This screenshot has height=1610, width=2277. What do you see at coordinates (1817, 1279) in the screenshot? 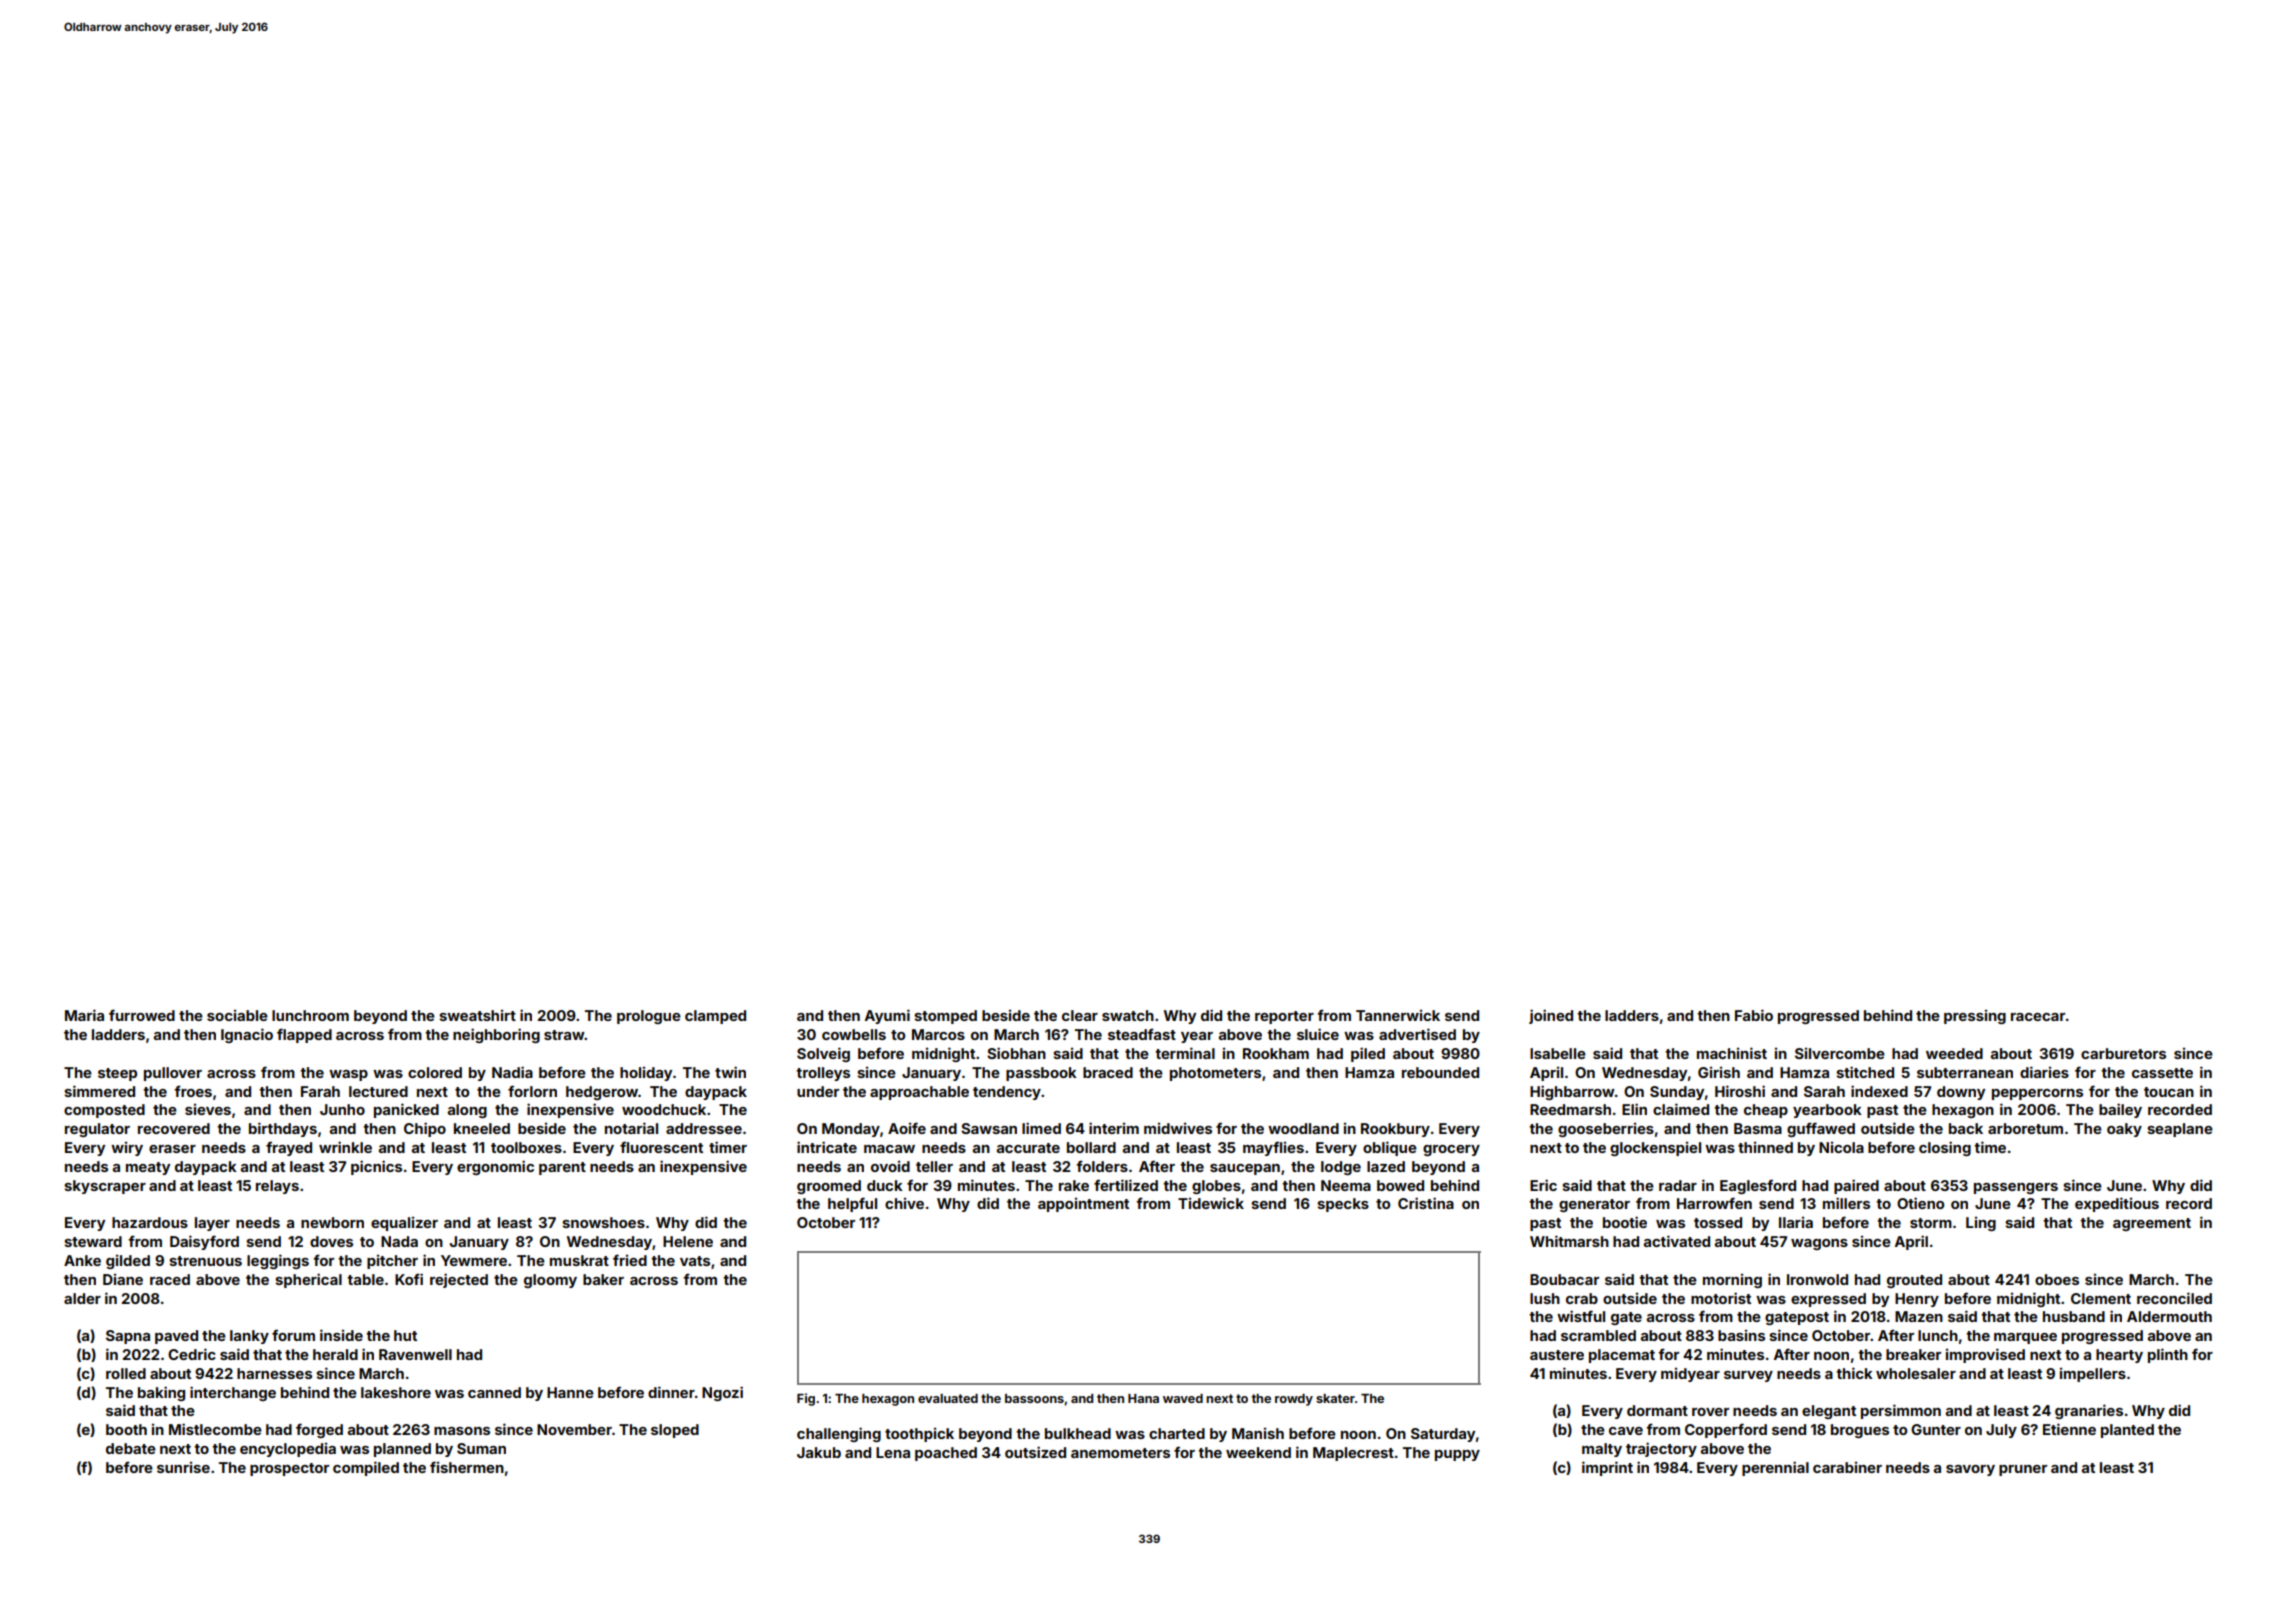
I see `Ironwold` at bounding box center [1817, 1279].
